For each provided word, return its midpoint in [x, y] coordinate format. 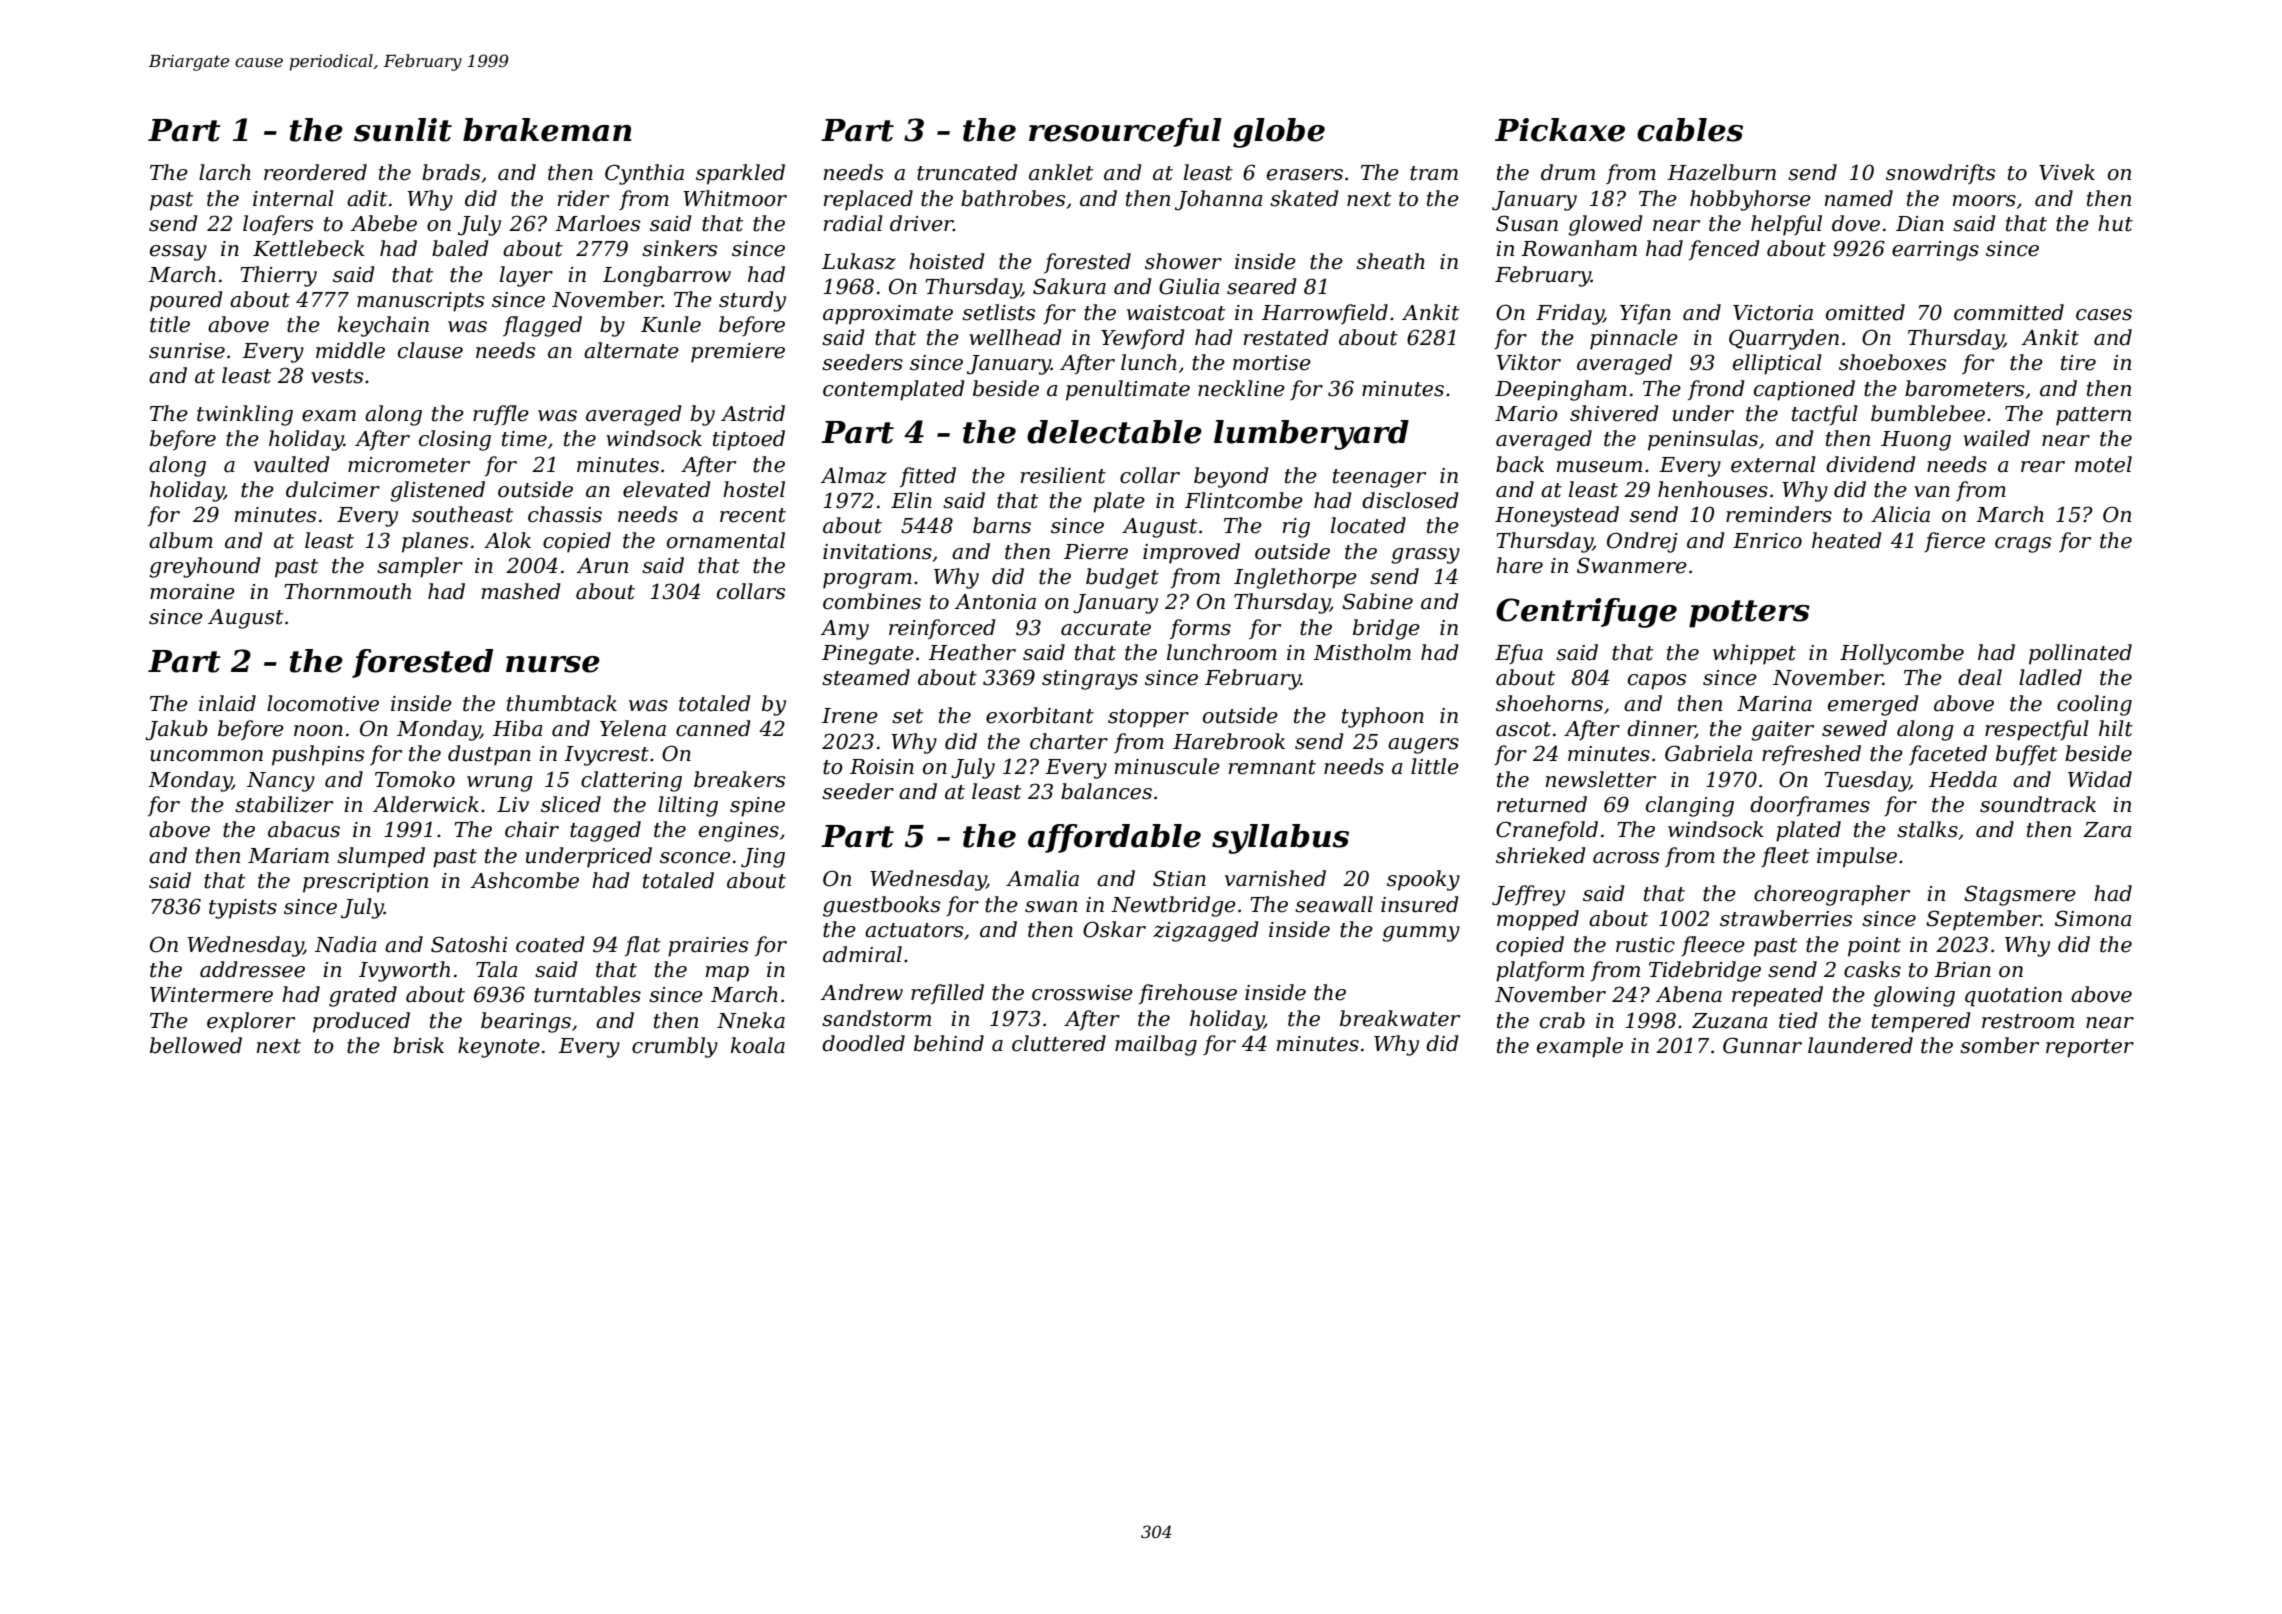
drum [1568, 172]
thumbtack [562, 703]
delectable [1114, 432]
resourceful [1125, 132]
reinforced [942, 629]
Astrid [753, 413]
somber [1999, 1045]
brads [451, 172]
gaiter [1782, 731]
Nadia [345, 944]
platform [1540, 971]
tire [2078, 363]
